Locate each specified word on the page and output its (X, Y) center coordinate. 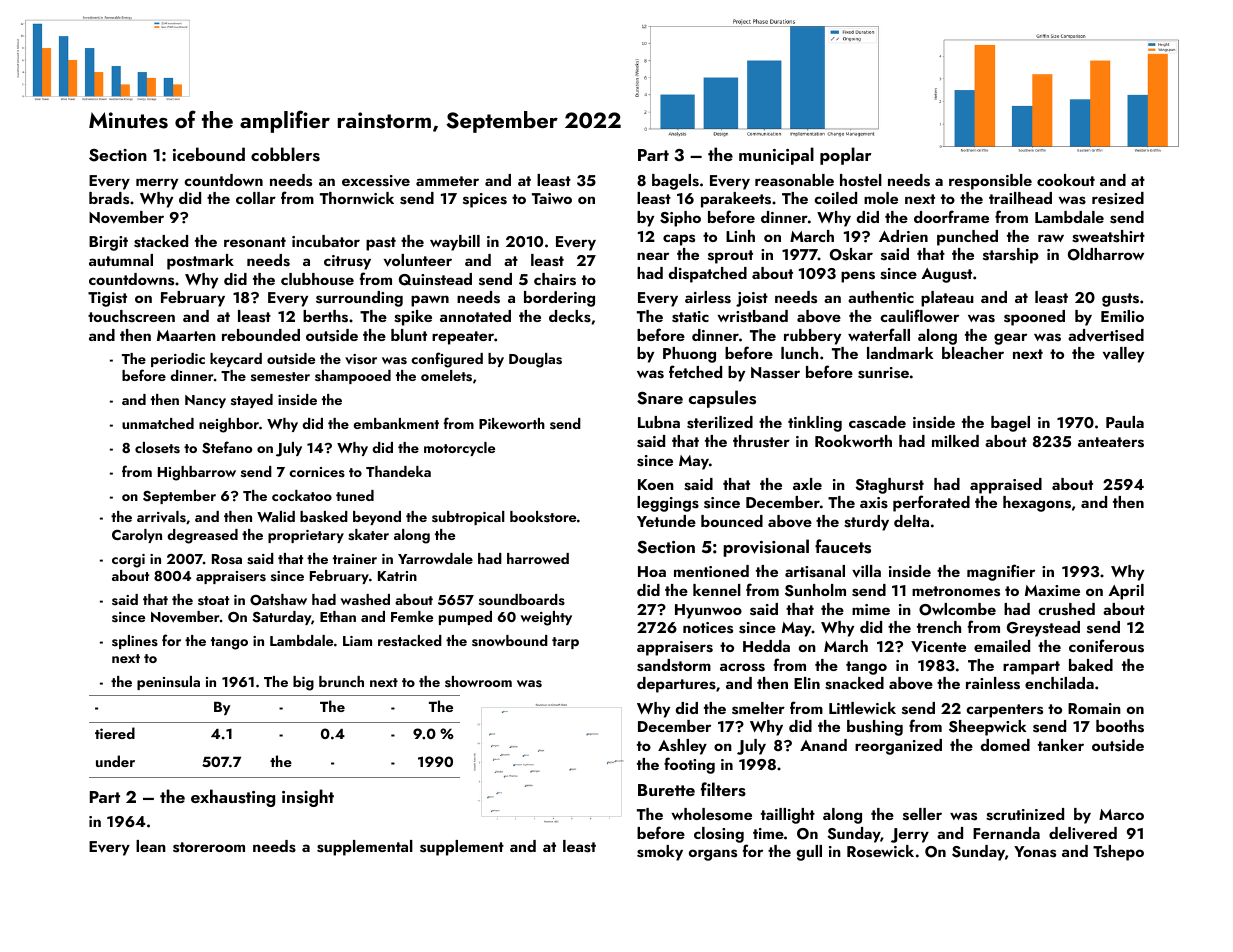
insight (308, 798)
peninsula (168, 683)
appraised (1006, 486)
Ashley (682, 747)
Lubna (659, 422)
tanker (1061, 745)
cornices (317, 472)
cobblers (285, 154)
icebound (209, 154)
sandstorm (674, 665)
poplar (845, 156)
